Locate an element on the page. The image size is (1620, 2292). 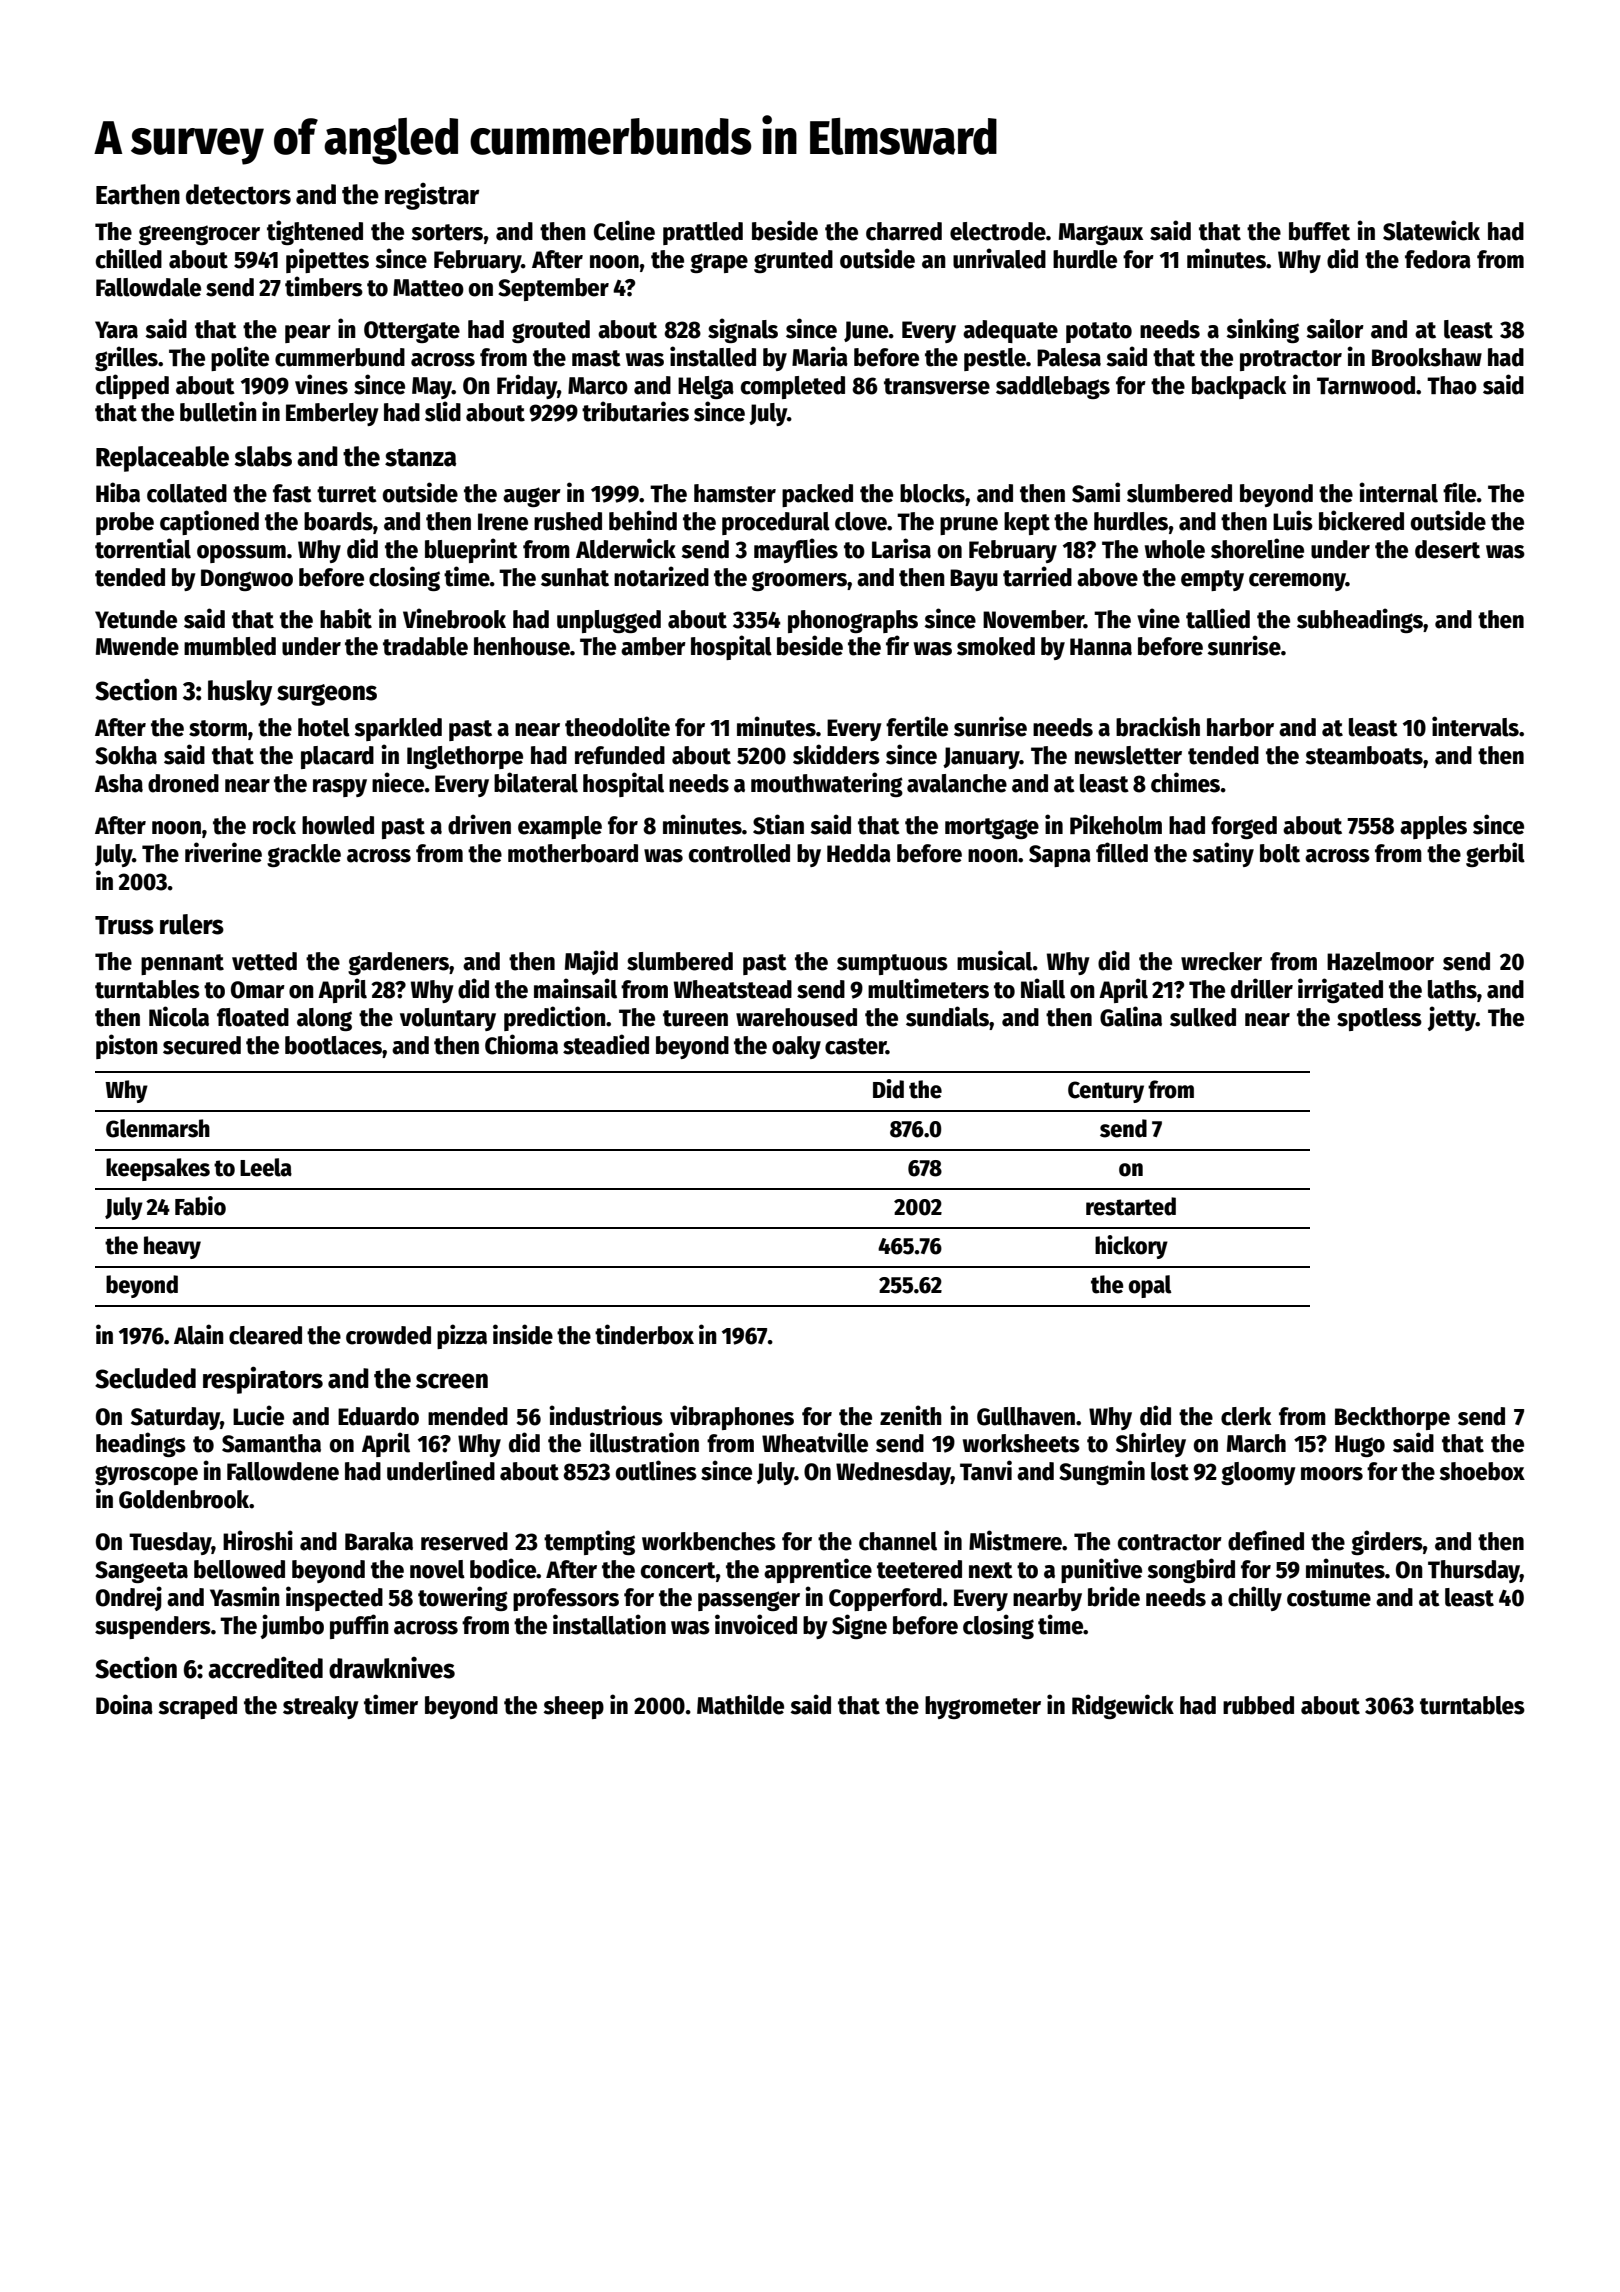
rubbed is located at coordinates (1258, 1705).
